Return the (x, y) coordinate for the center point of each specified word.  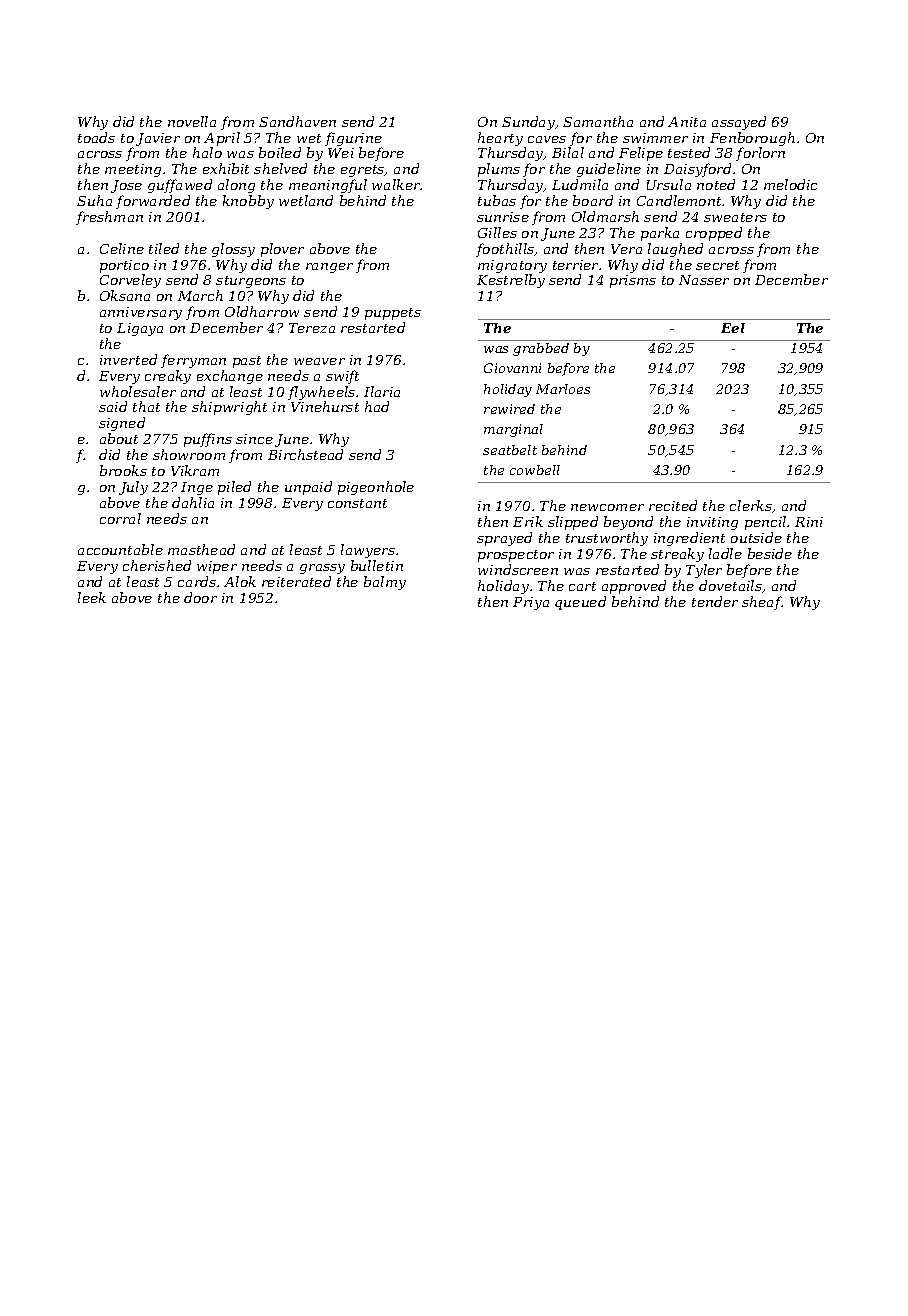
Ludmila (580, 184)
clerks (751, 505)
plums (499, 170)
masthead (201, 549)
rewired (509, 409)
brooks (123, 470)
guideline (609, 170)
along (236, 186)
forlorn (760, 154)
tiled (164, 248)
